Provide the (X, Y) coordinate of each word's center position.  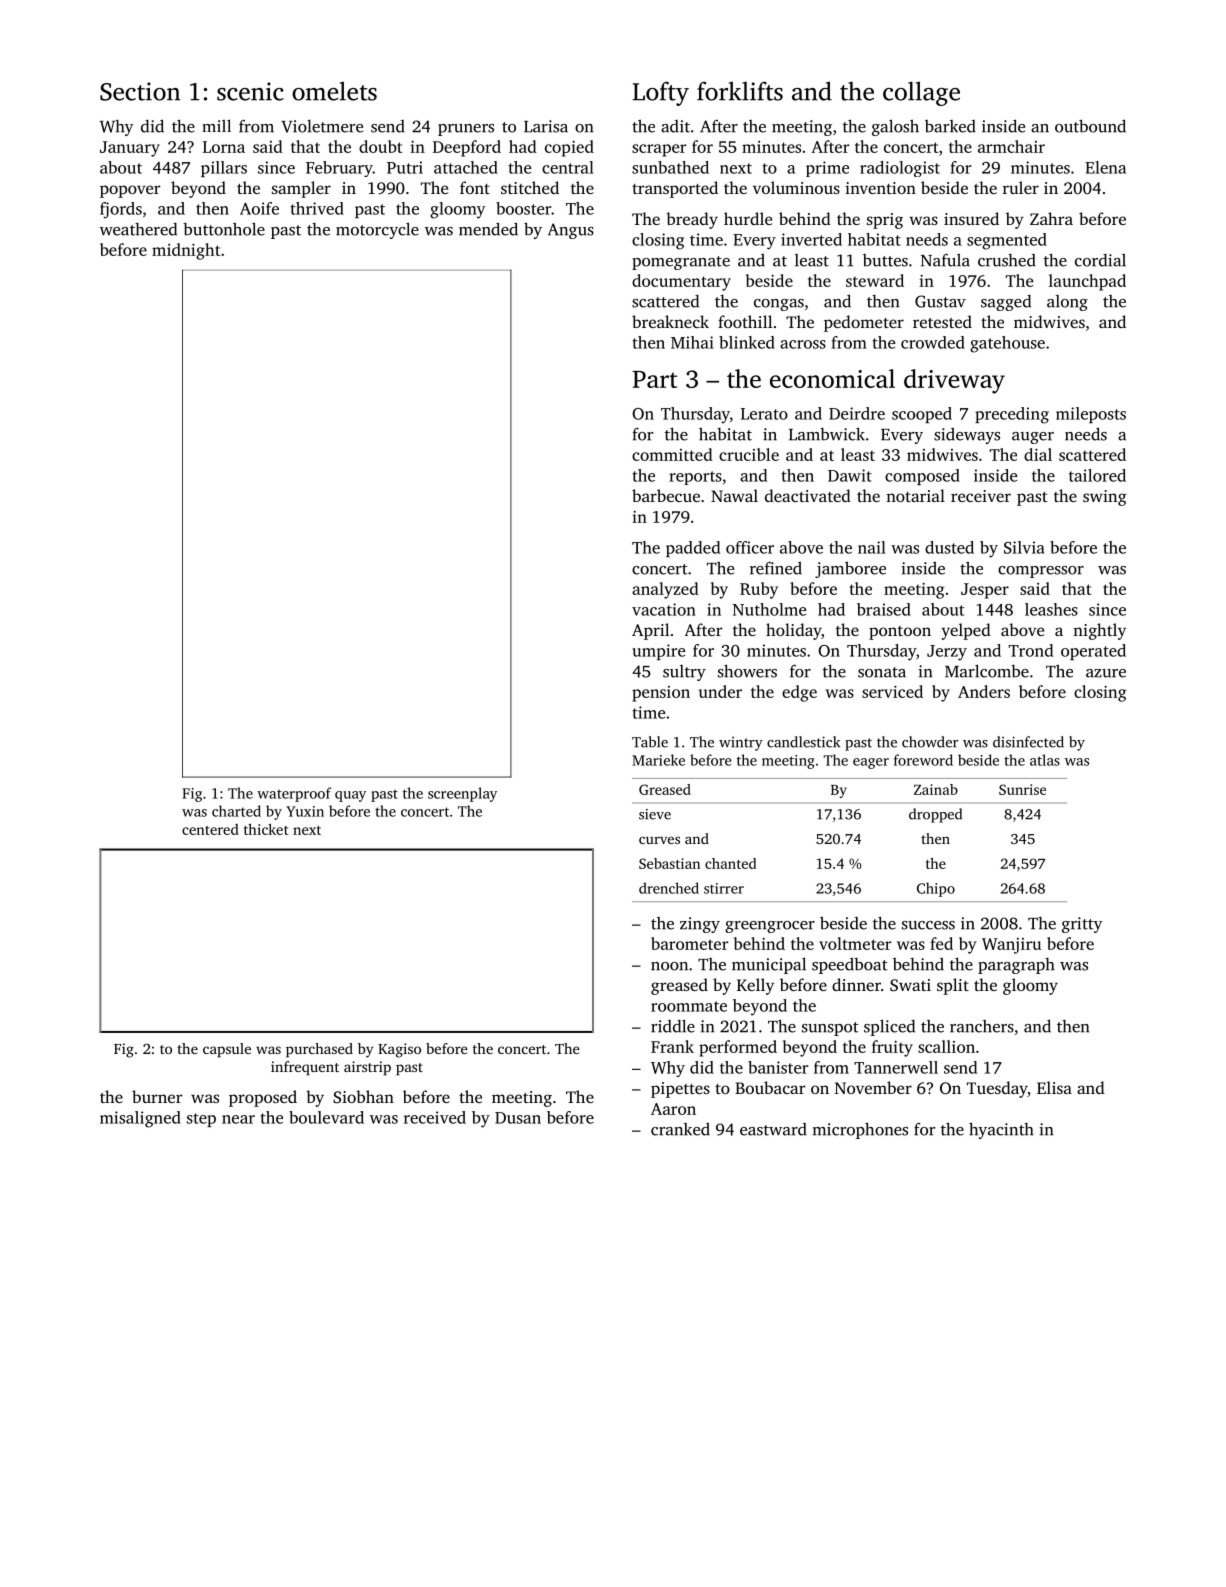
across (803, 344)
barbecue (666, 495)
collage (921, 93)
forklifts (740, 91)
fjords (121, 210)
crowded (933, 342)
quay (350, 796)
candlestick (803, 742)
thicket (266, 829)
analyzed (665, 590)
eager (871, 763)
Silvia (1024, 547)
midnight (186, 251)
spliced (889, 1027)
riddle (673, 1026)
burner (157, 1096)
